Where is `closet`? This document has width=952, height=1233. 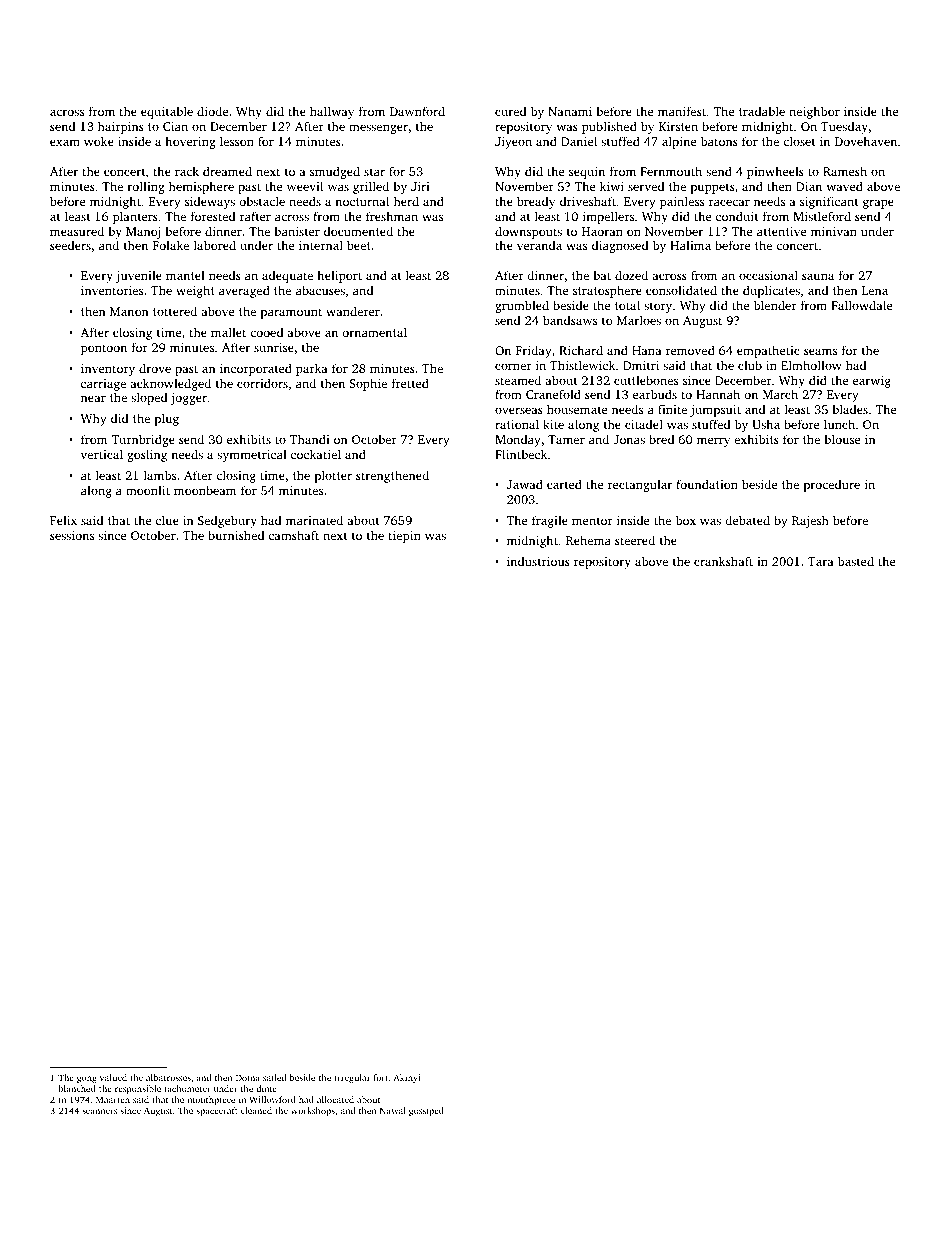 closet is located at coordinates (799, 141).
